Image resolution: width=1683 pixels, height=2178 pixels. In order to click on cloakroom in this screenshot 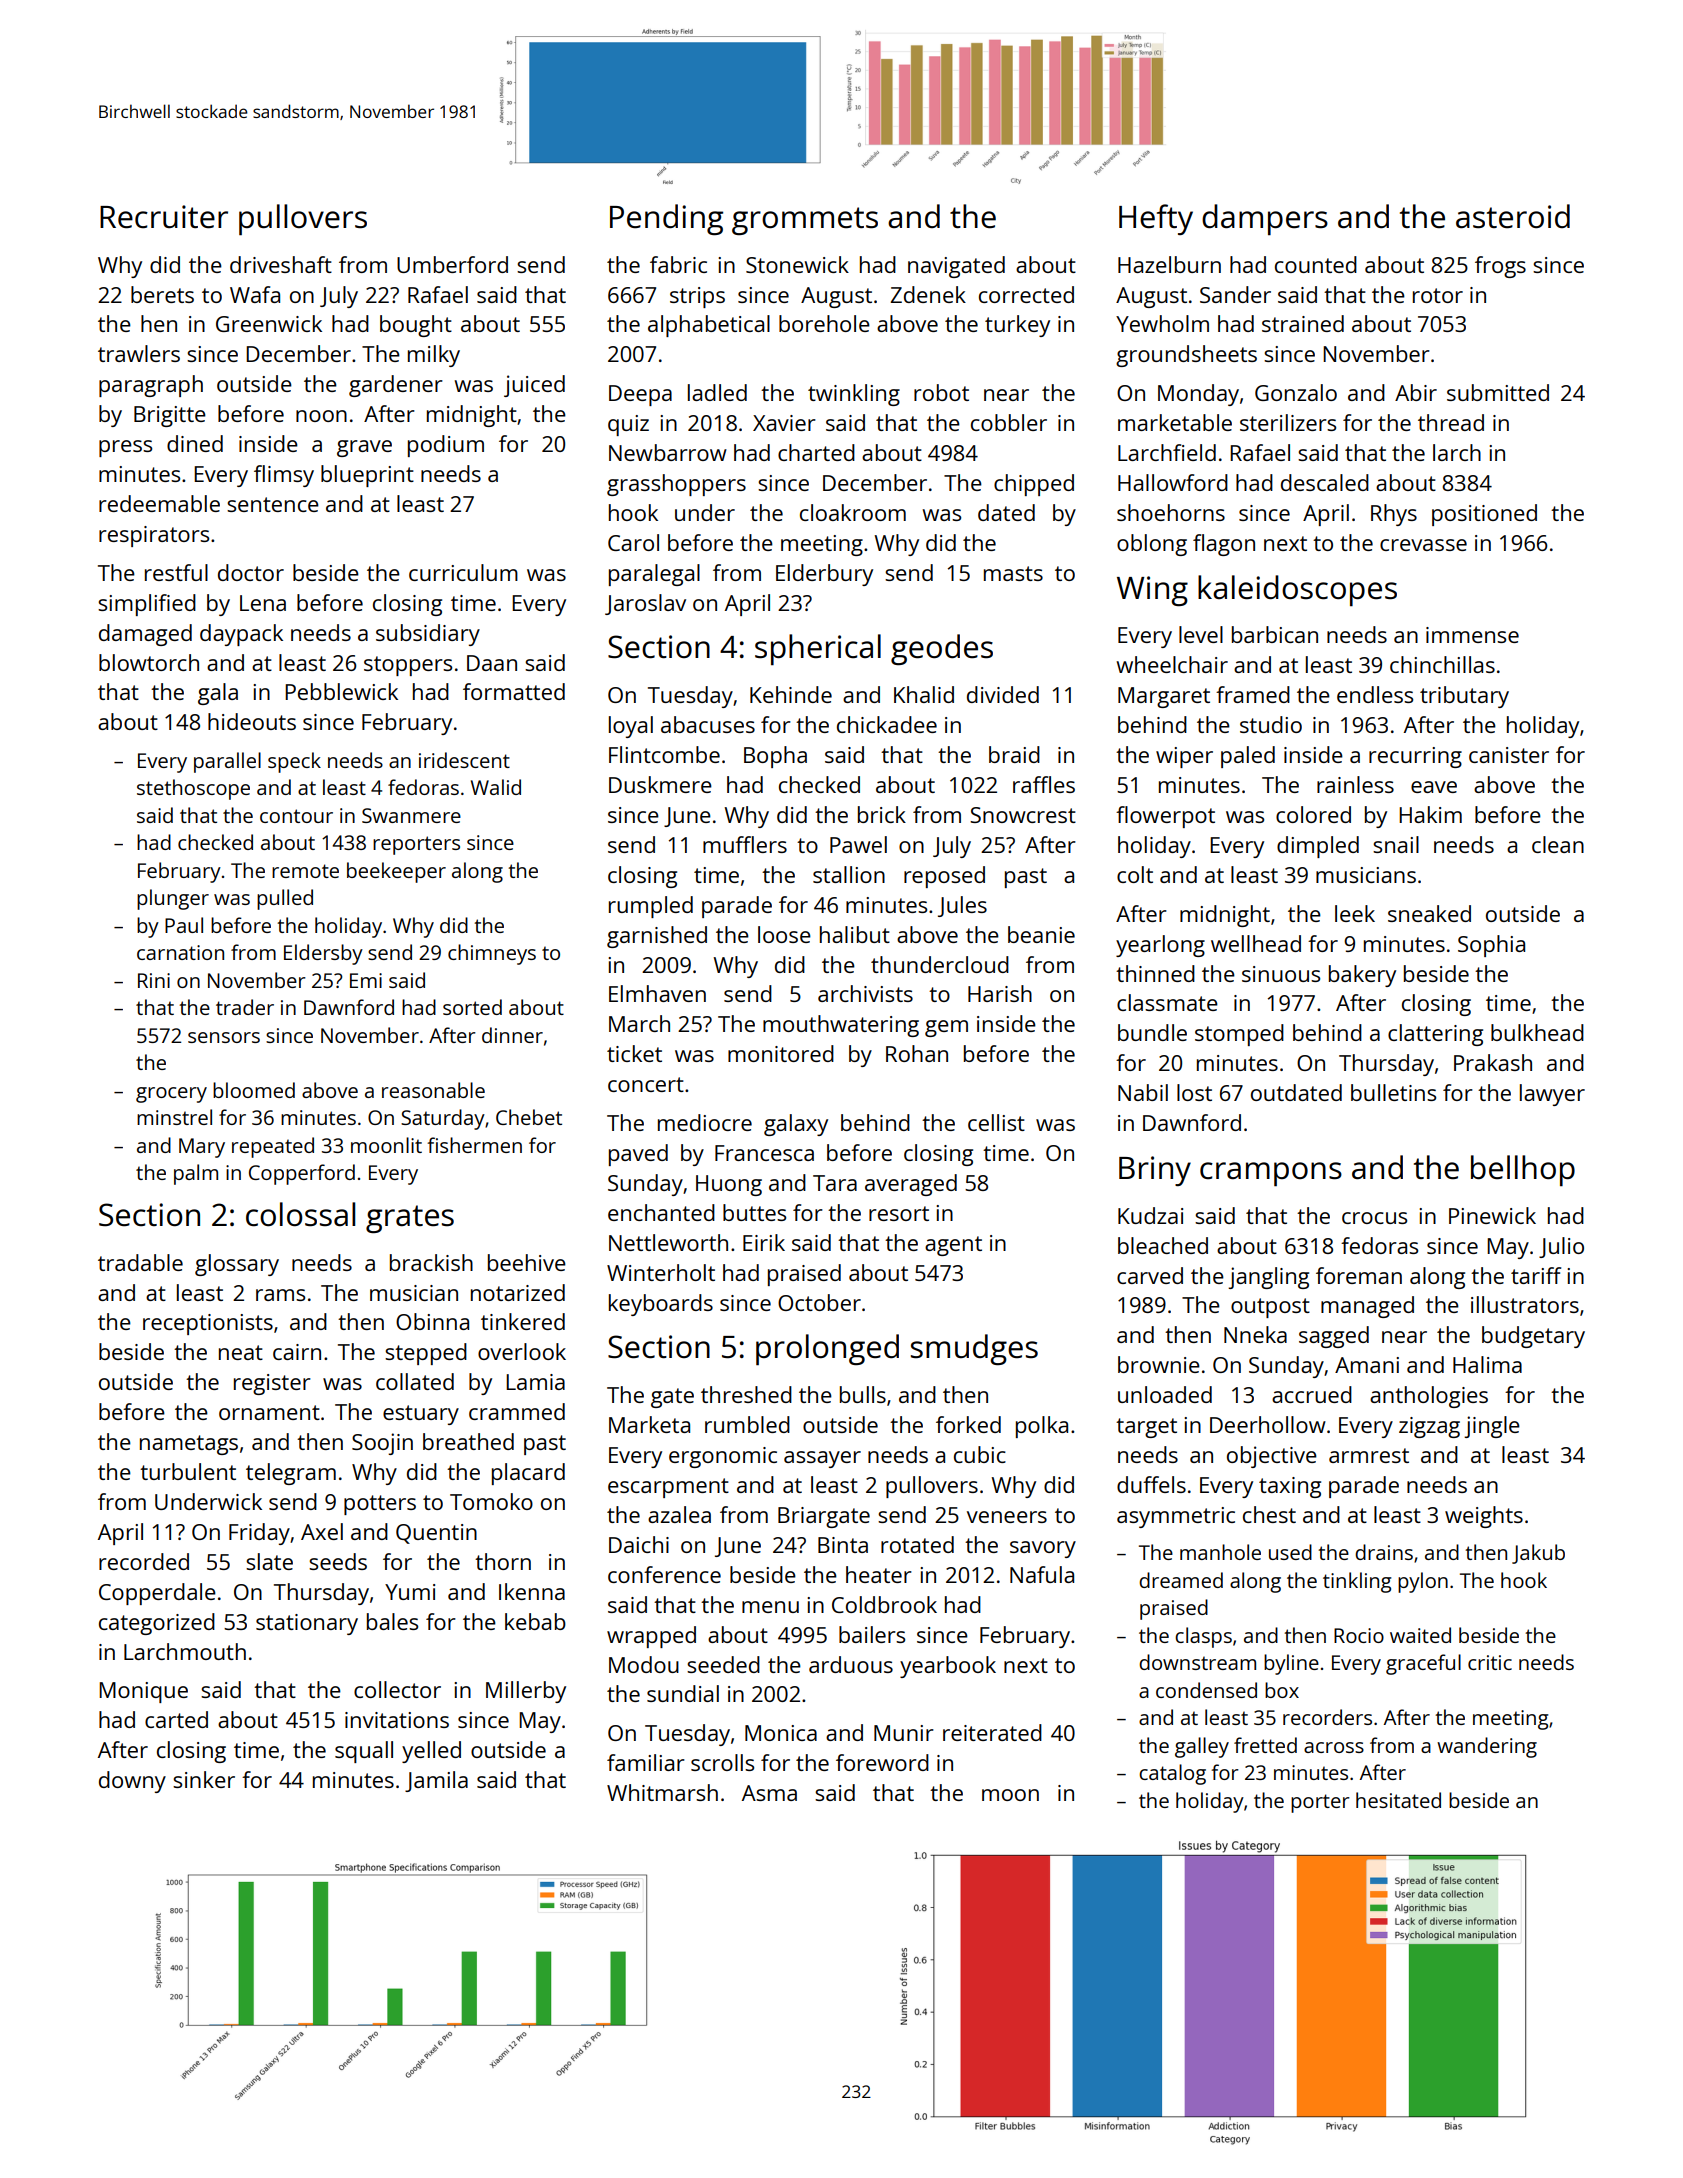, I will do `click(853, 512)`.
